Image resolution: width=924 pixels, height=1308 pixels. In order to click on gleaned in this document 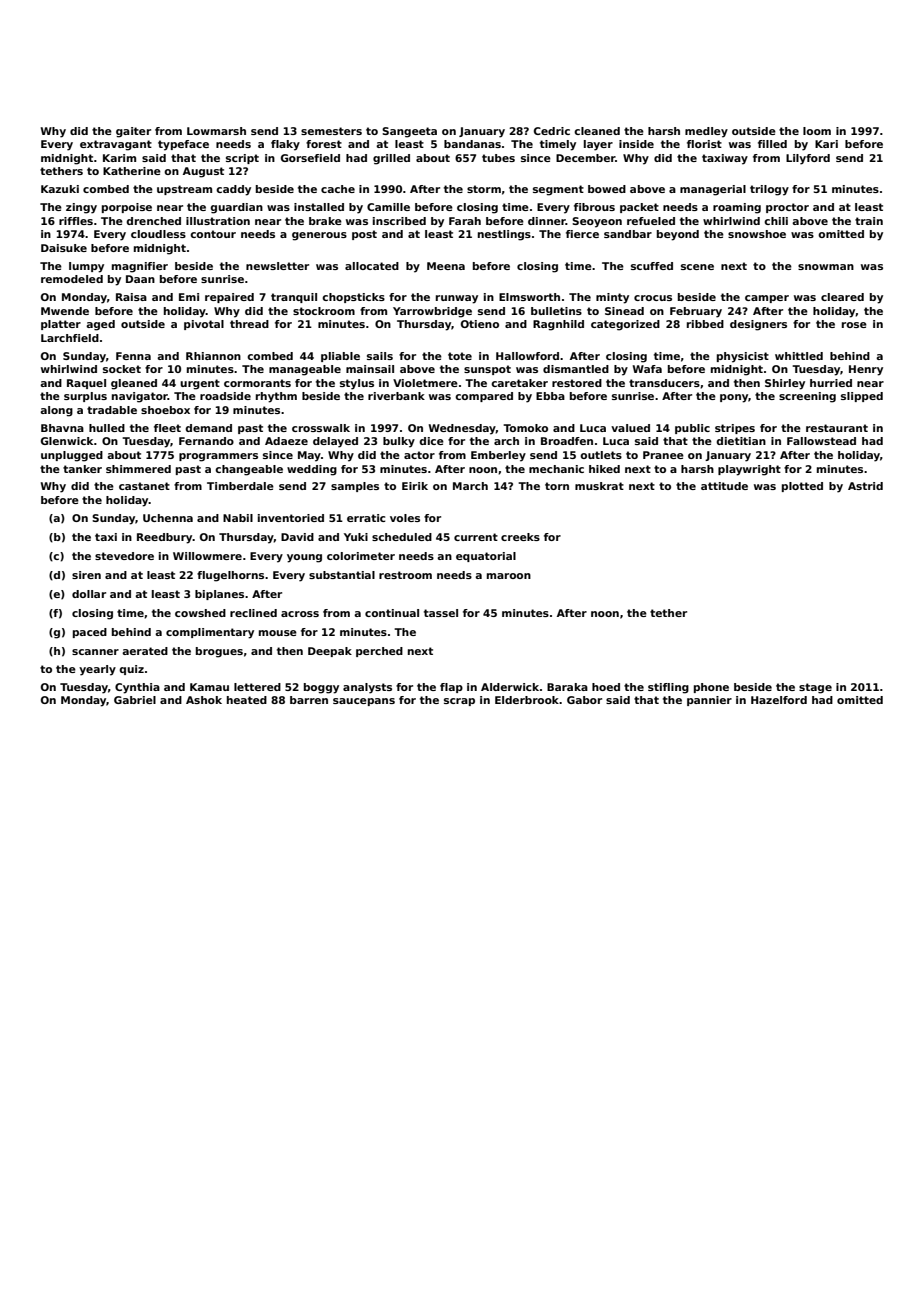, I will do `click(134, 384)`.
